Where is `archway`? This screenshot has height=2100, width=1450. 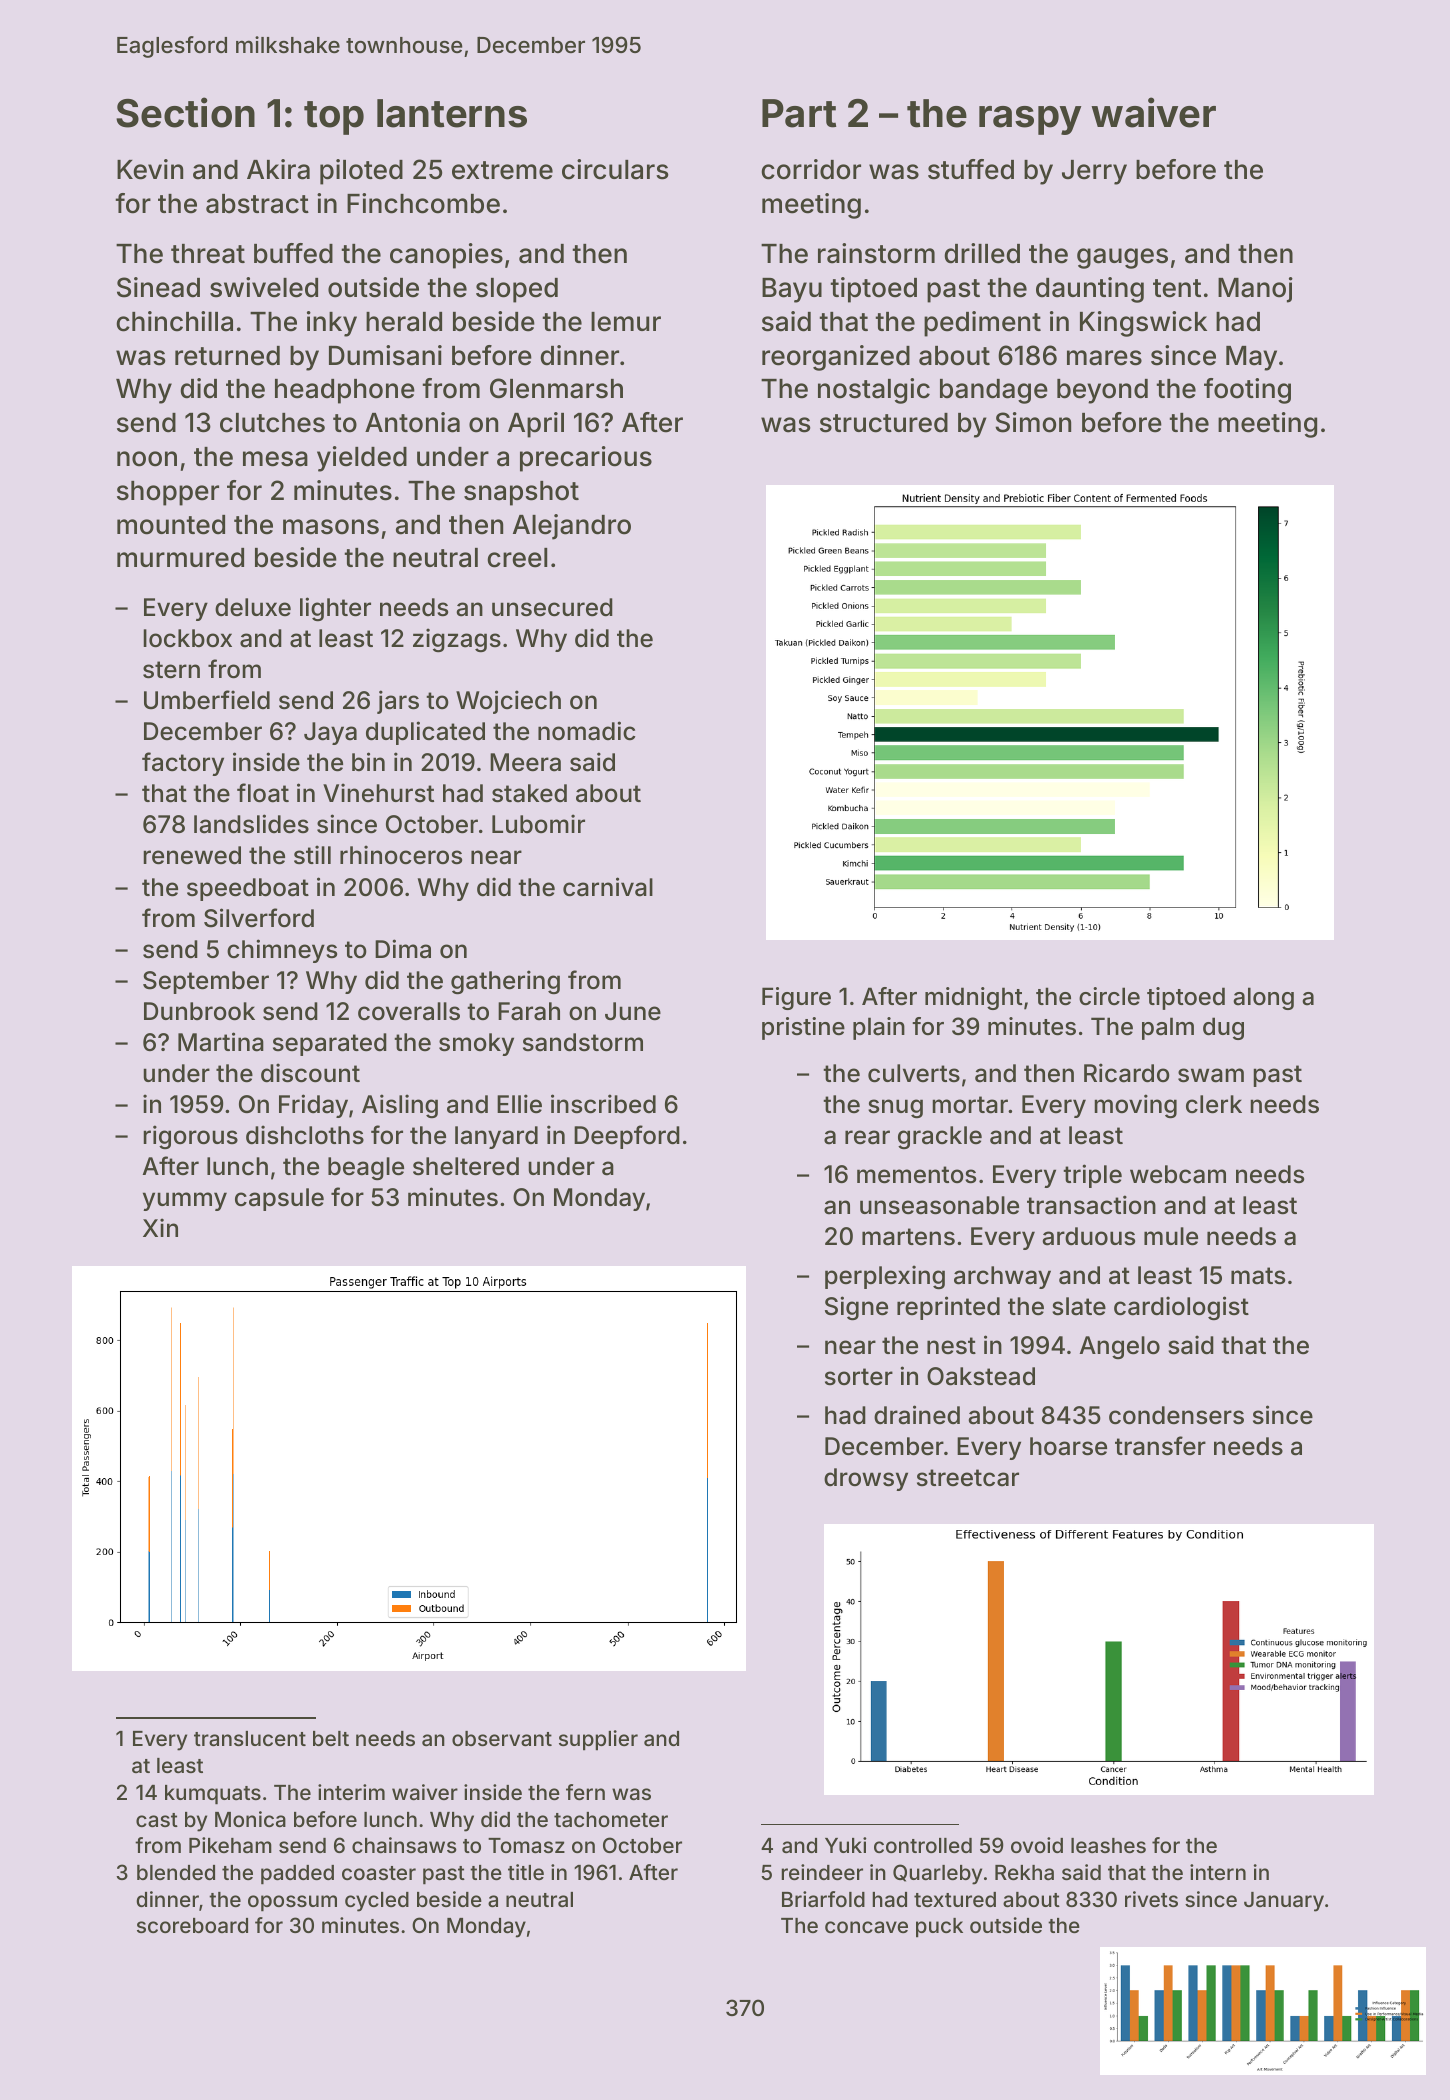
archway is located at coordinates (1002, 1277).
